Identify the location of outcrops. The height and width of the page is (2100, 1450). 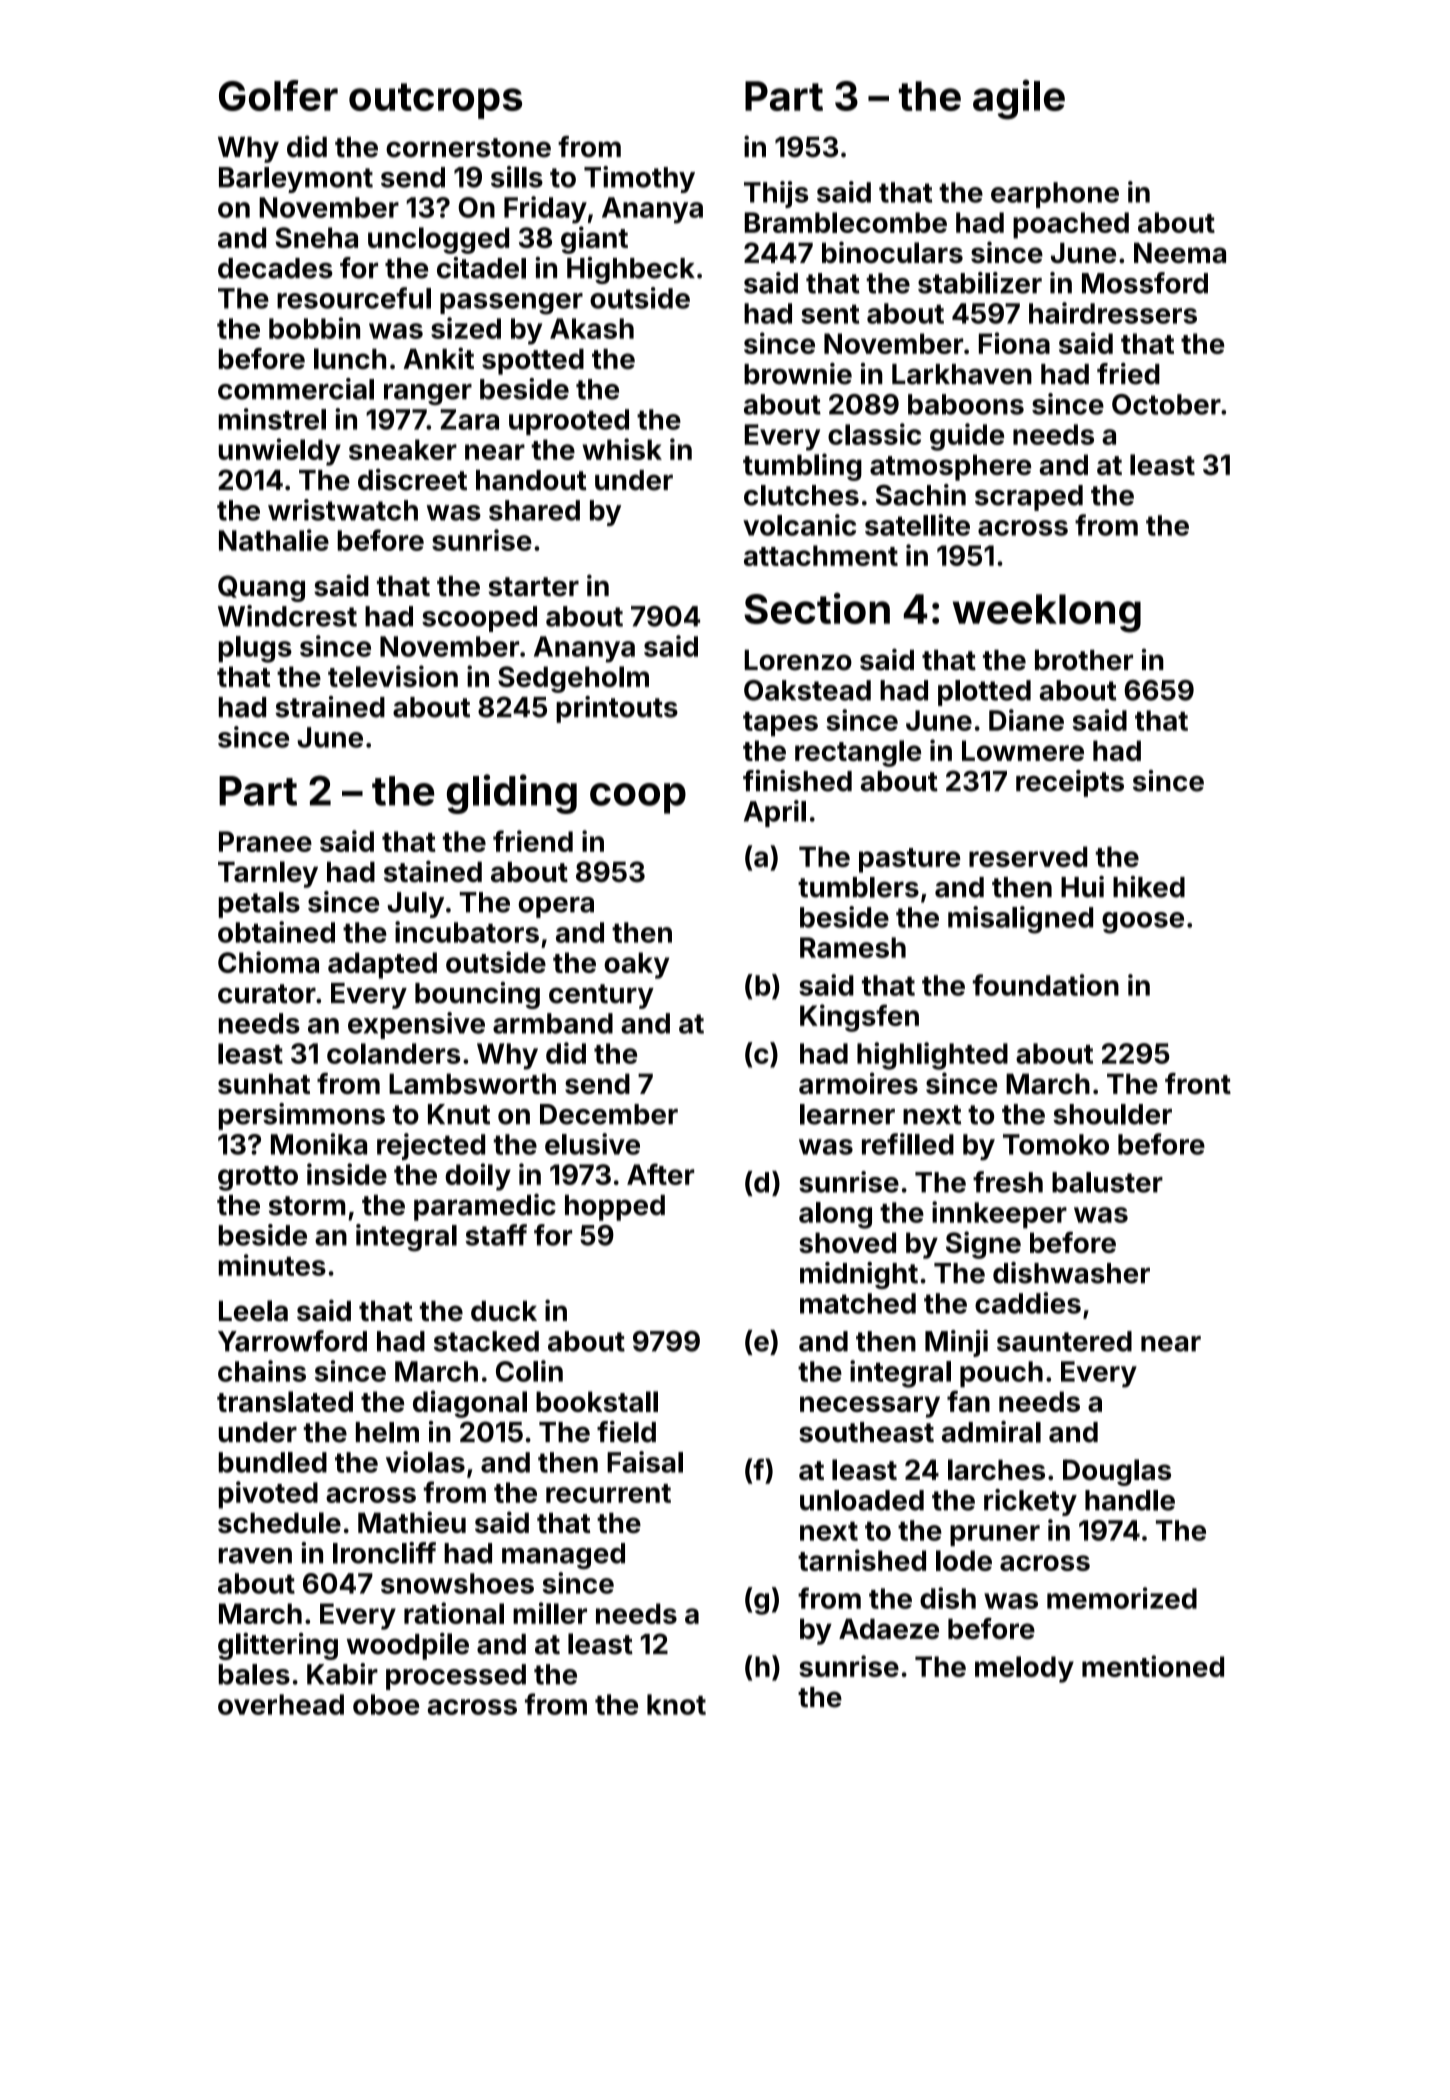
(435, 101).
